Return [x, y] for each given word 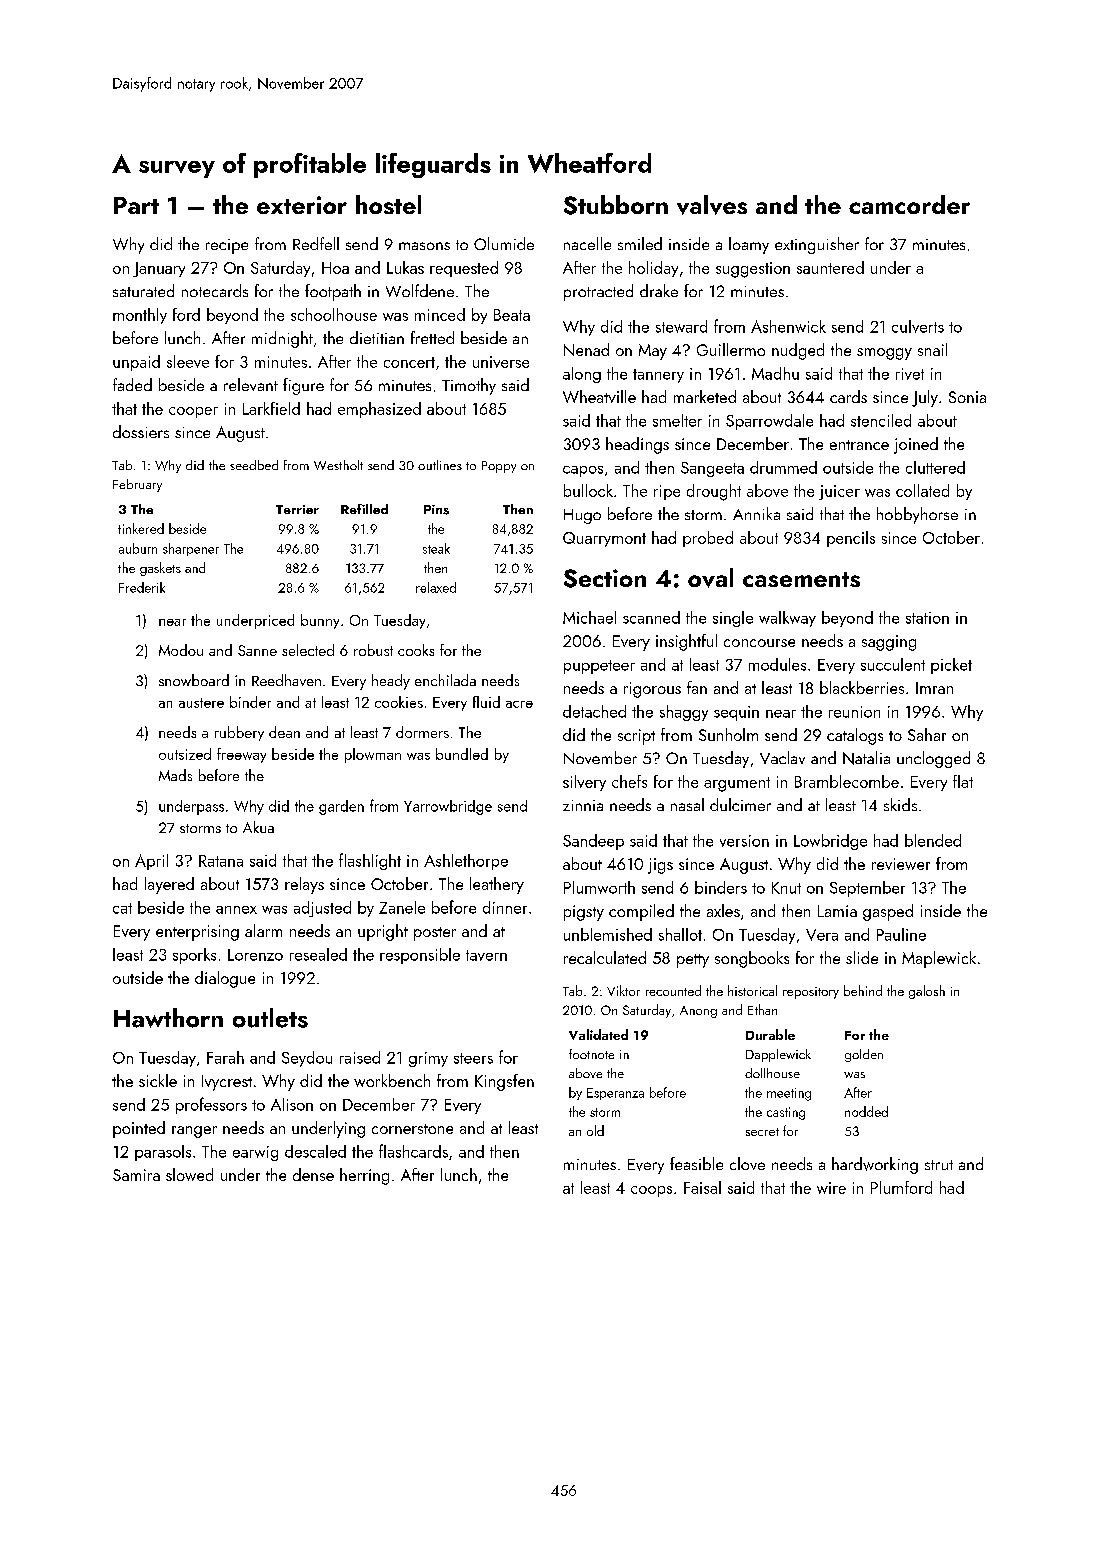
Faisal [702, 1187]
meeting [789, 1094]
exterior [302, 205]
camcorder [909, 204]
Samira [136, 1175]
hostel [388, 204]
